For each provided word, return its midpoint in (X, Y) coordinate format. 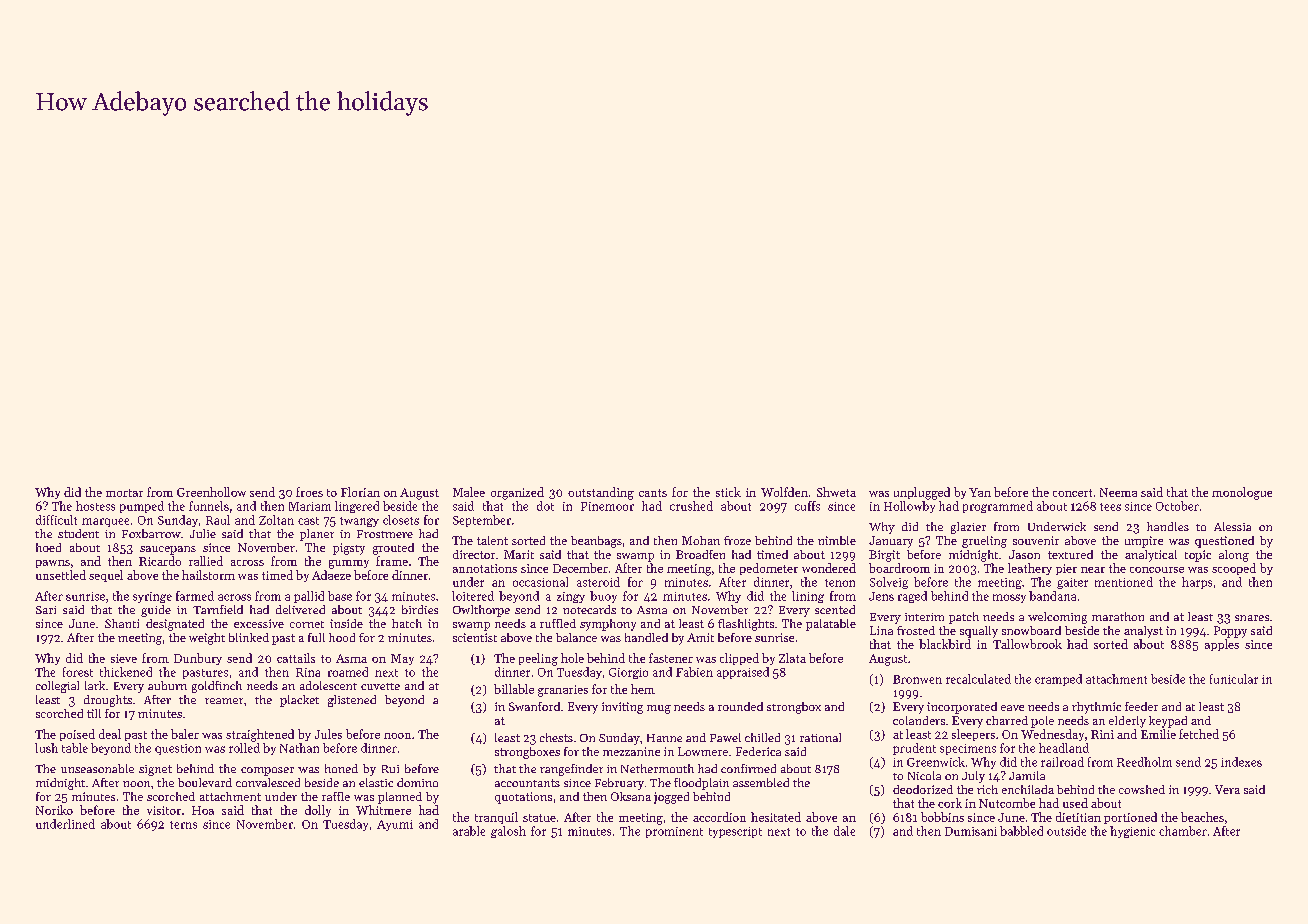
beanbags (596, 542)
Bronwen (917, 679)
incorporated (962, 708)
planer (317, 535)
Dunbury (198, 659)
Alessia (1232, 526)
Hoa (203, 810)
